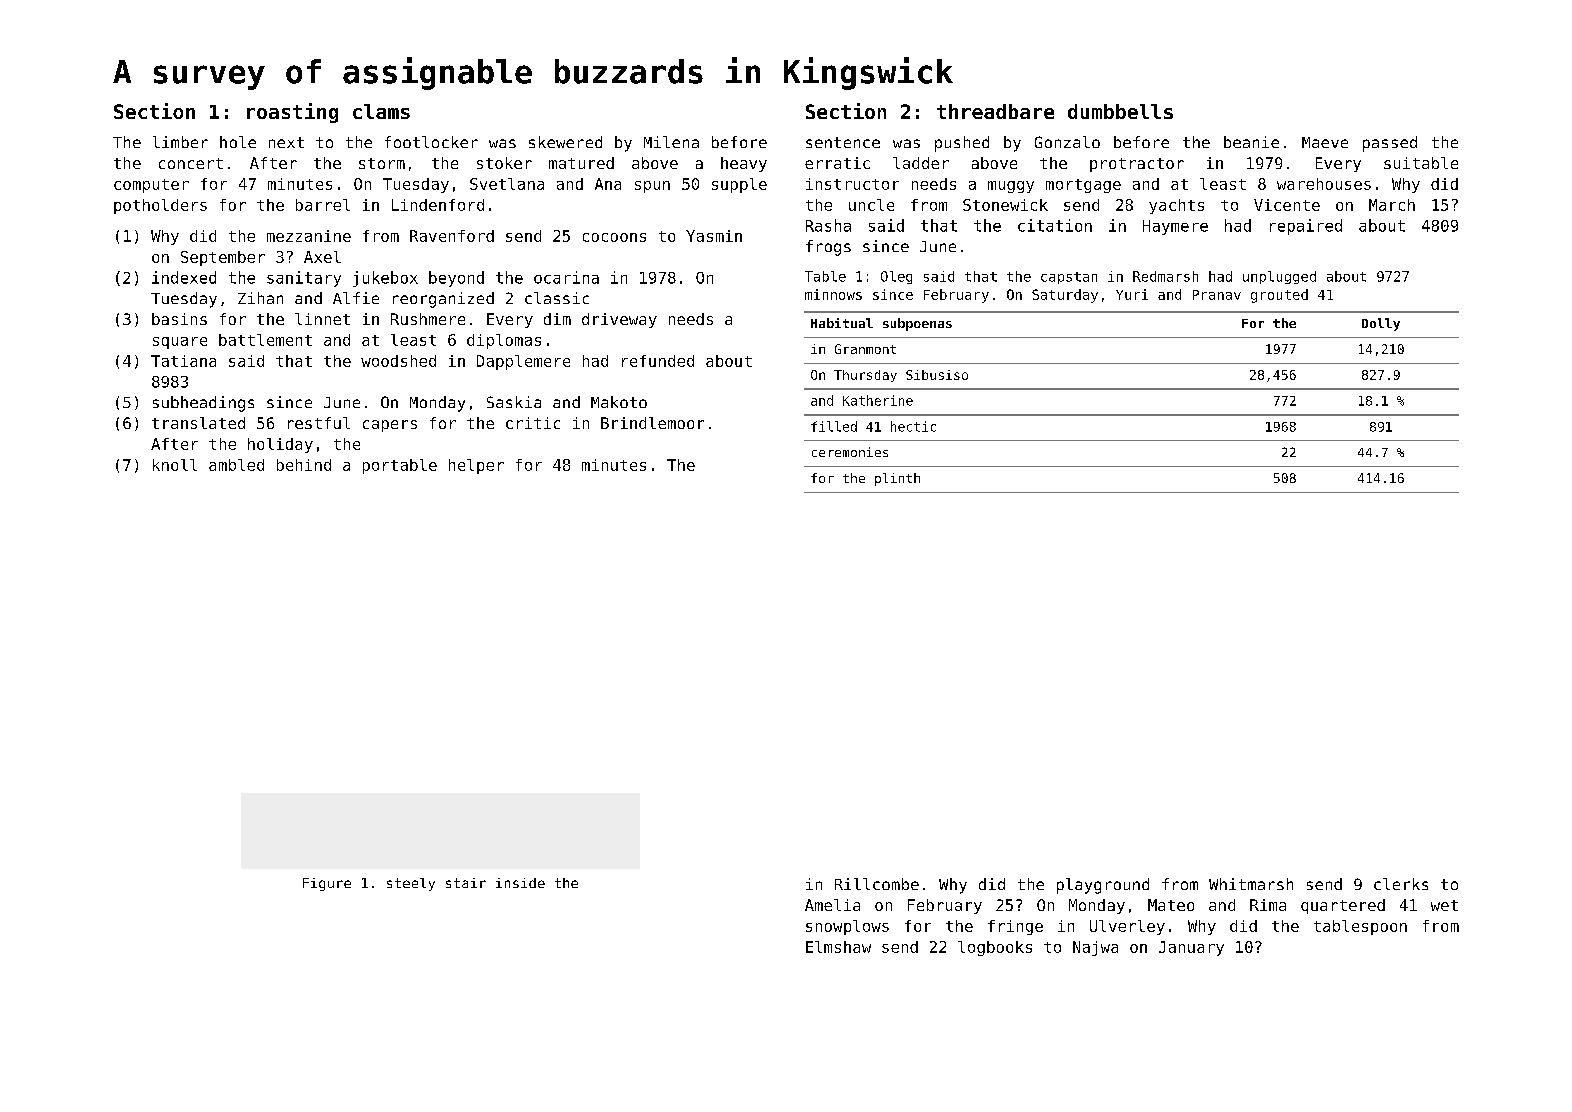  I want to click on passed, so click(1390, 144).
